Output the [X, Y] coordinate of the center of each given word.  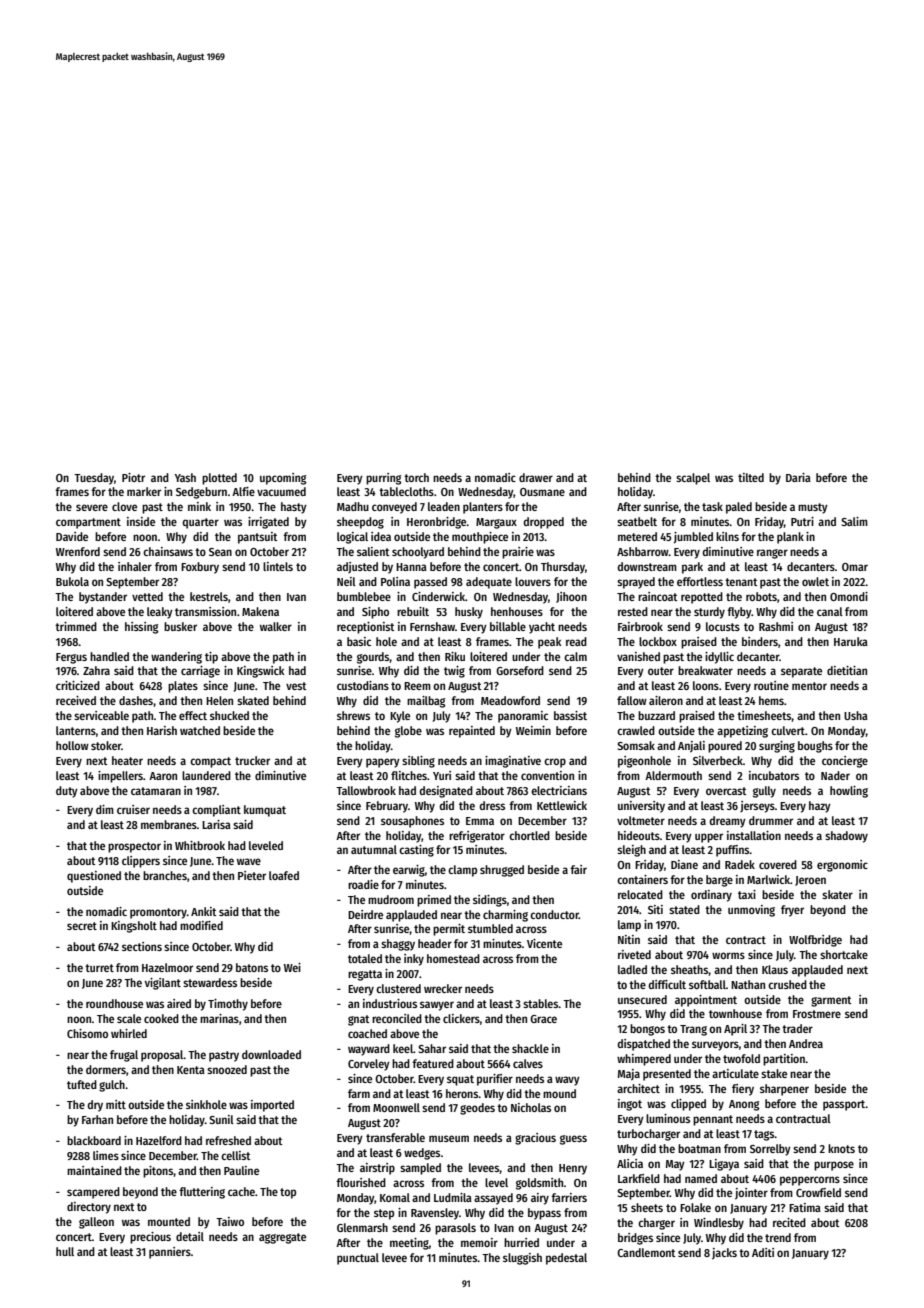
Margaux [496, 523]
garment [831, 1001]
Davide [72, 536]
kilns [727, 536]
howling [849, 792]
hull [65, 1251]
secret [82, 926]
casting [416, 851]
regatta [365, 975]
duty [67, 792]
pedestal [566, 1259]
